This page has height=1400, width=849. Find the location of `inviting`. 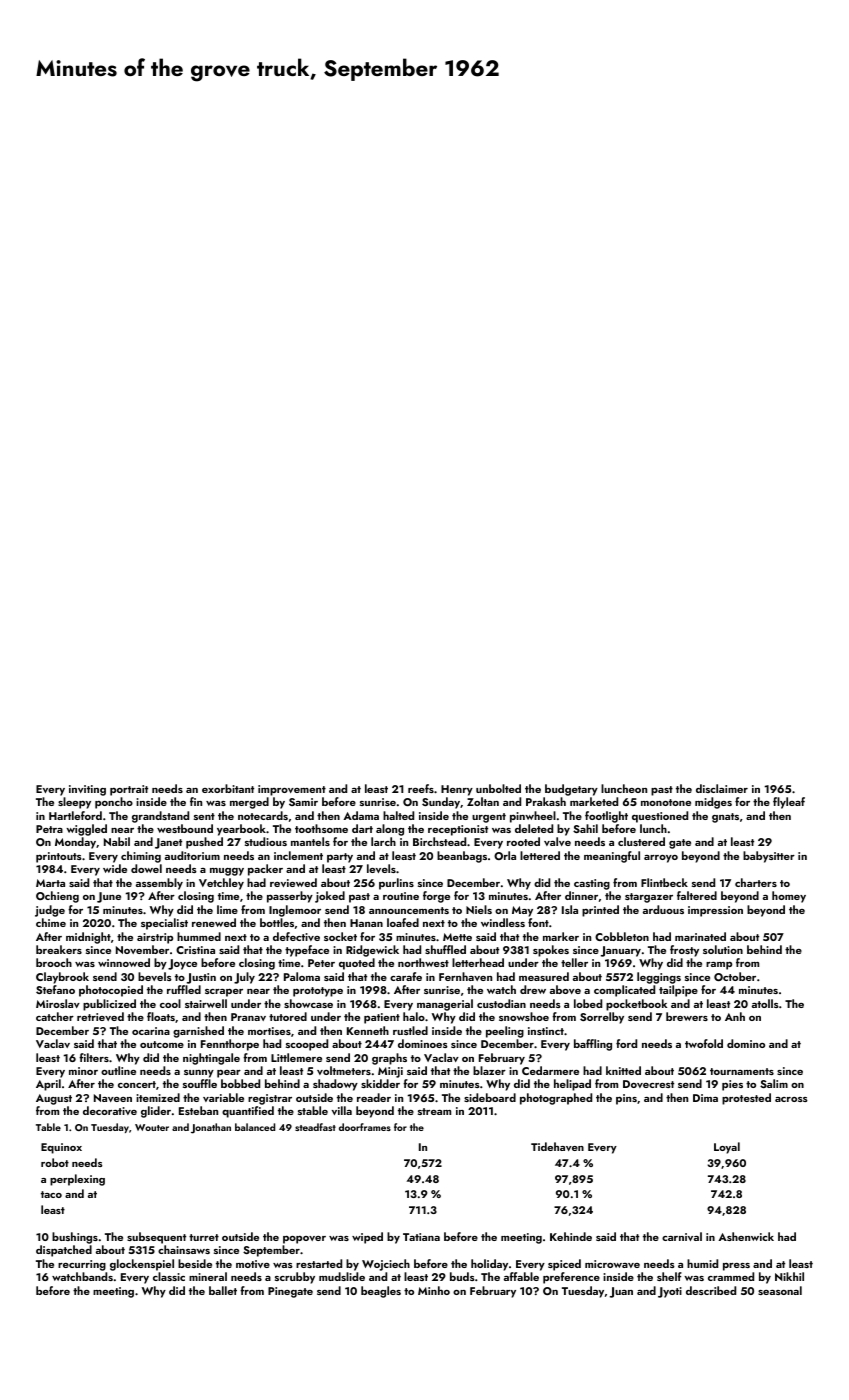

inviting is located at coordinates (87, 790).
